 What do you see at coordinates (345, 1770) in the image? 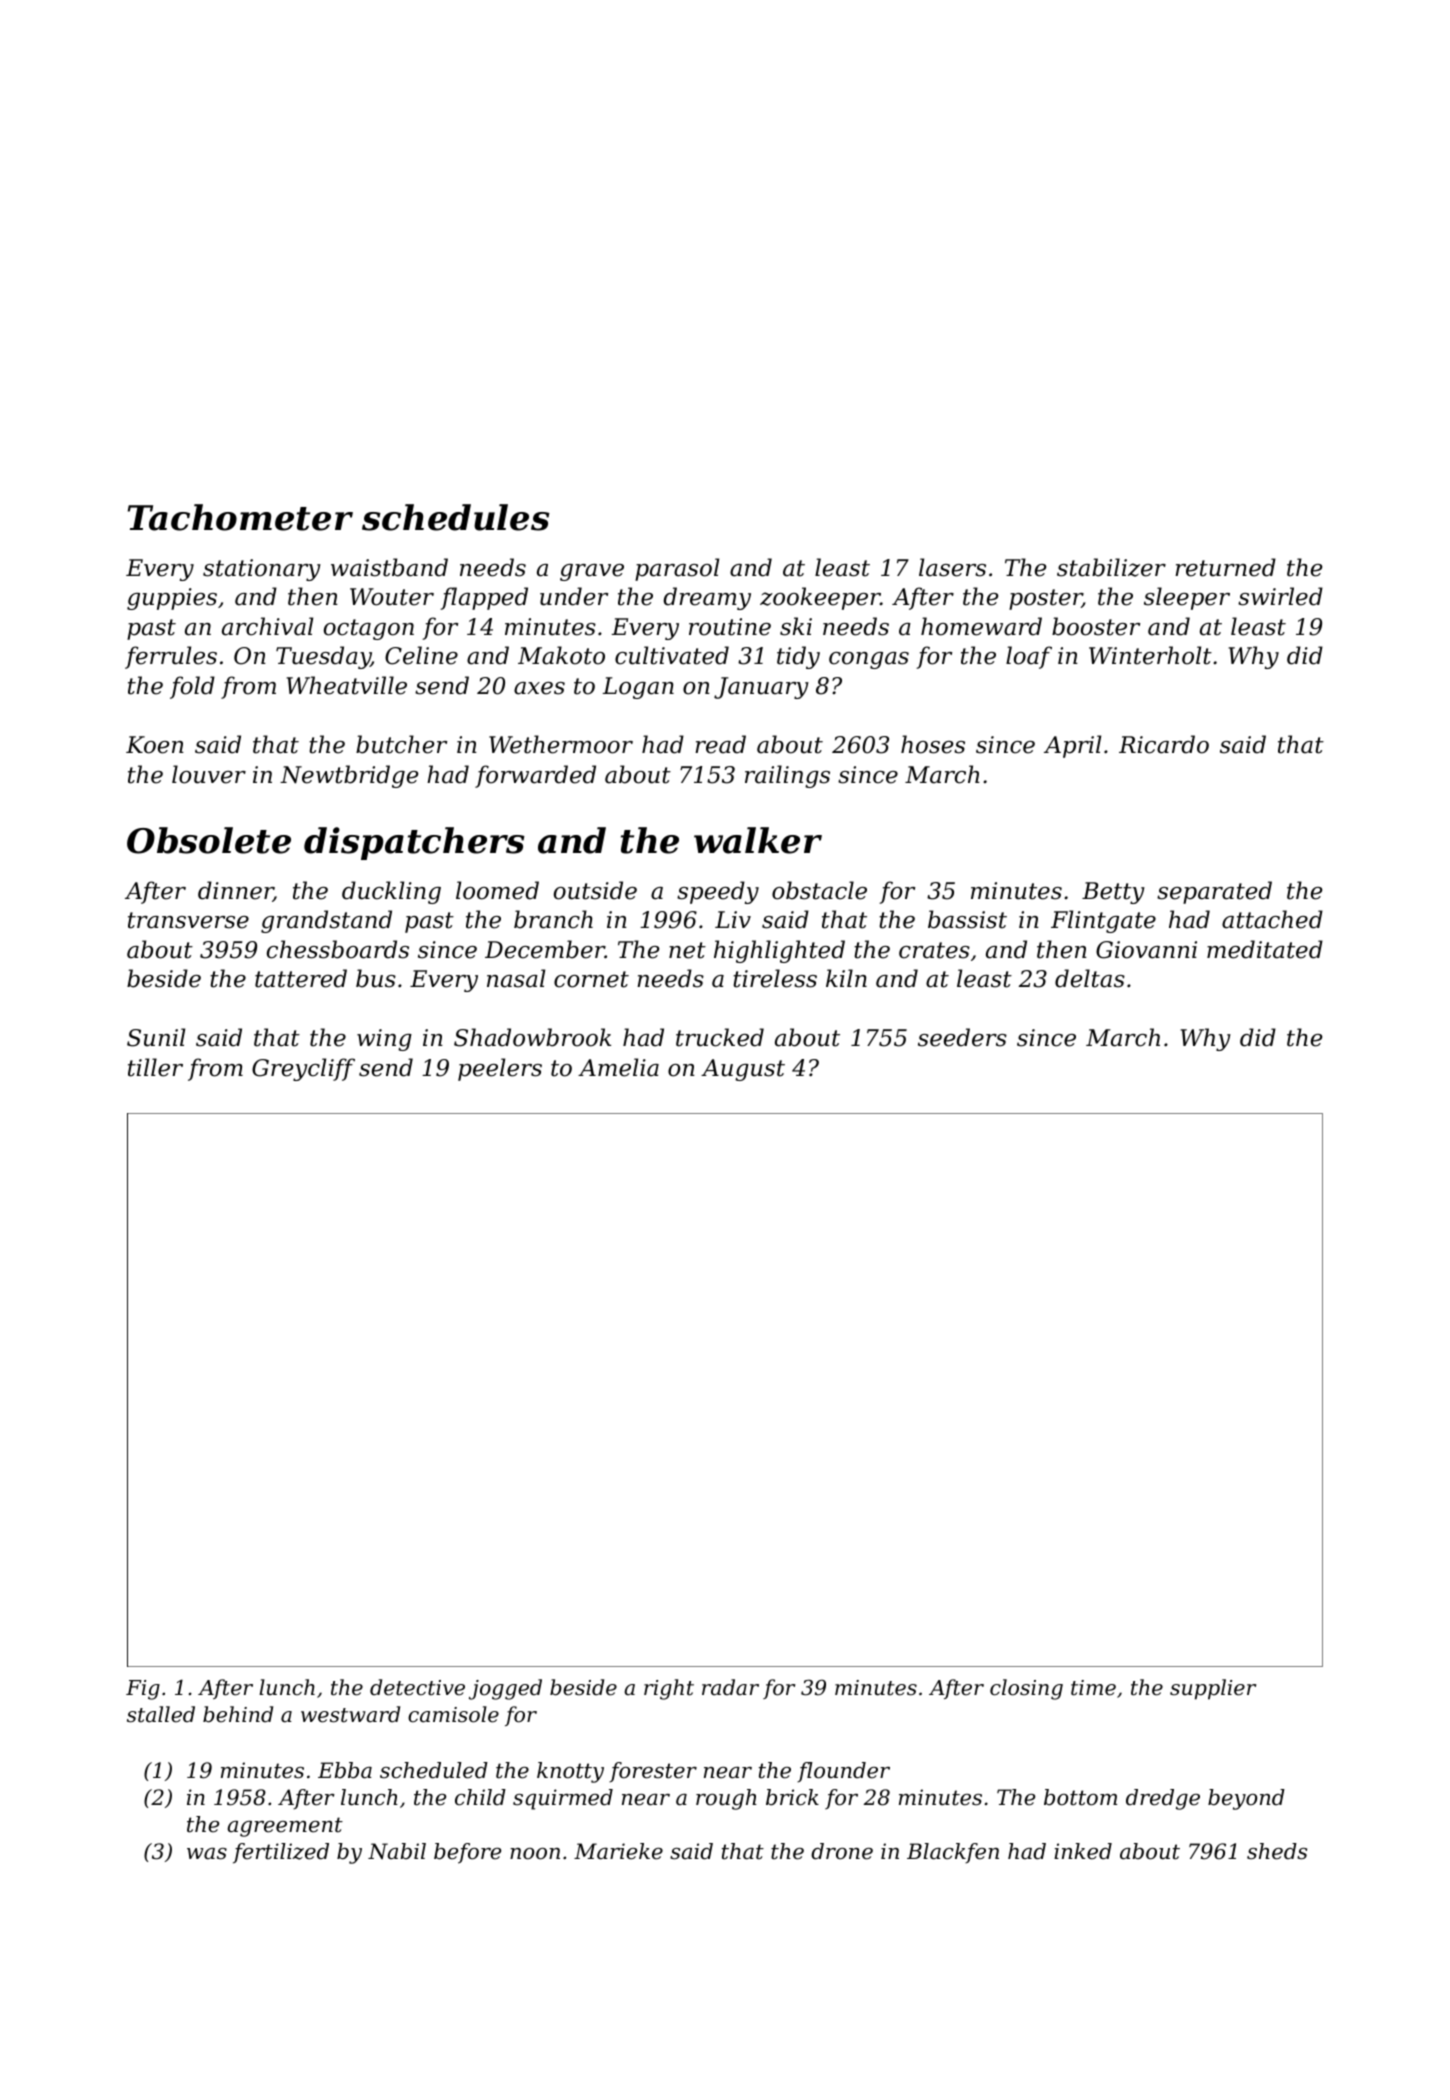
I see `Ebba` at bounding box center [345, 1770].
